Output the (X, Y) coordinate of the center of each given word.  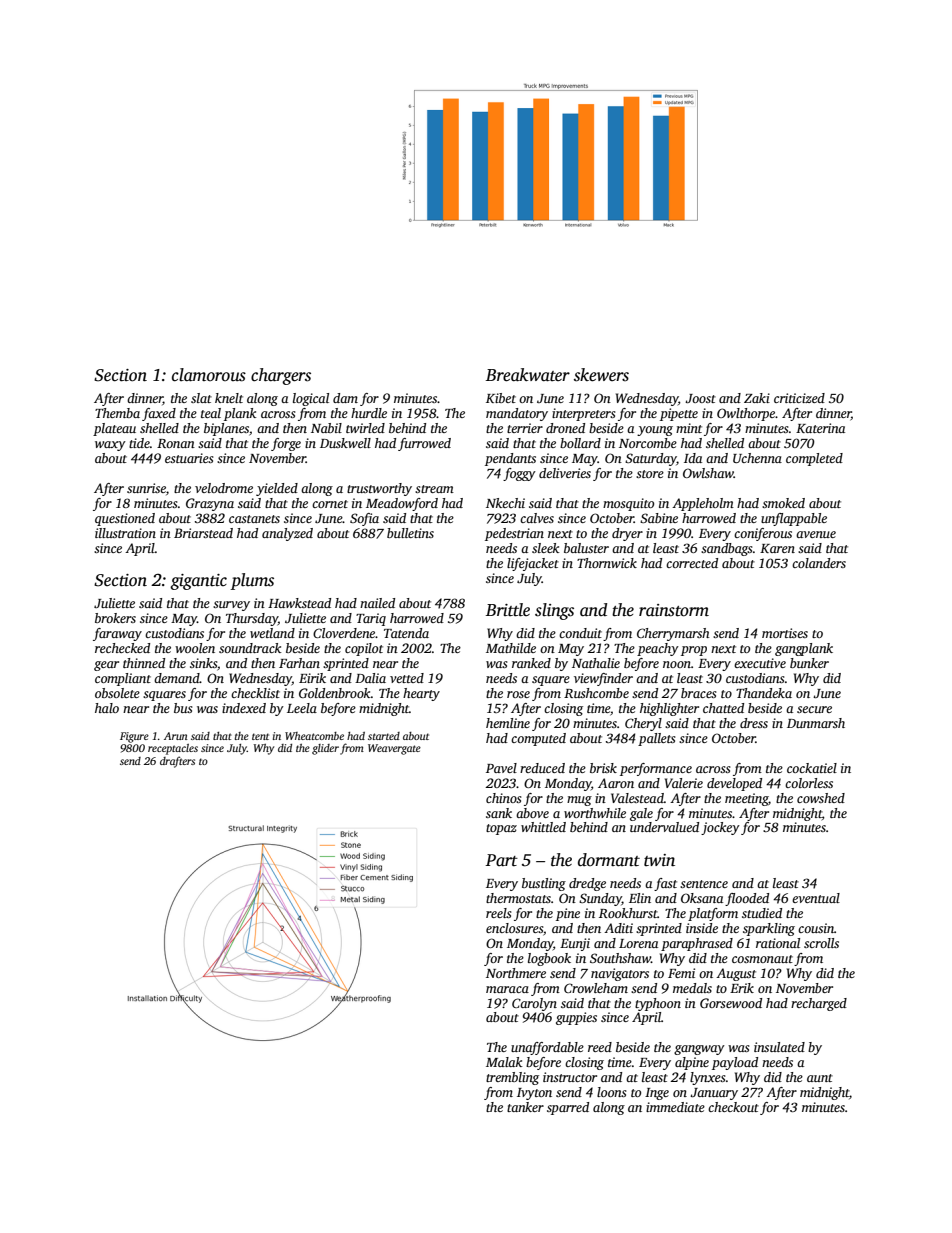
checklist (255, 693)
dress (754, 723)
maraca (507, 989)
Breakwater (528, 375)
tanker (525, 1107)
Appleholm (703, 504)
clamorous (209, 375)
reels (499, 913)
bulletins (410, 533)
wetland (272, 633)
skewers (601, 375)
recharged (819, 1004)
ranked (531, 663)
